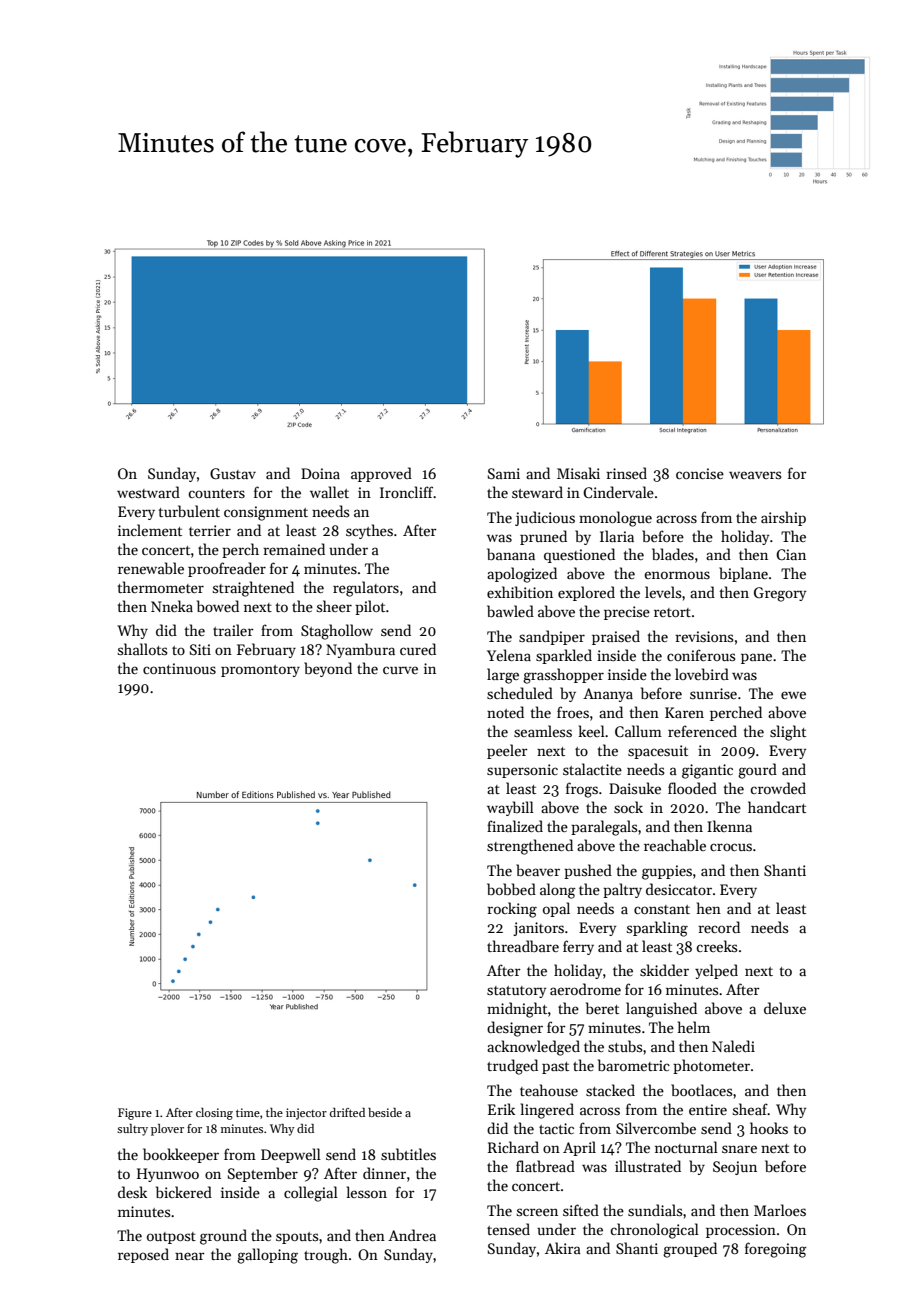 The image size is (924, 1314). I want to click on plover, so click(167, 1130).
